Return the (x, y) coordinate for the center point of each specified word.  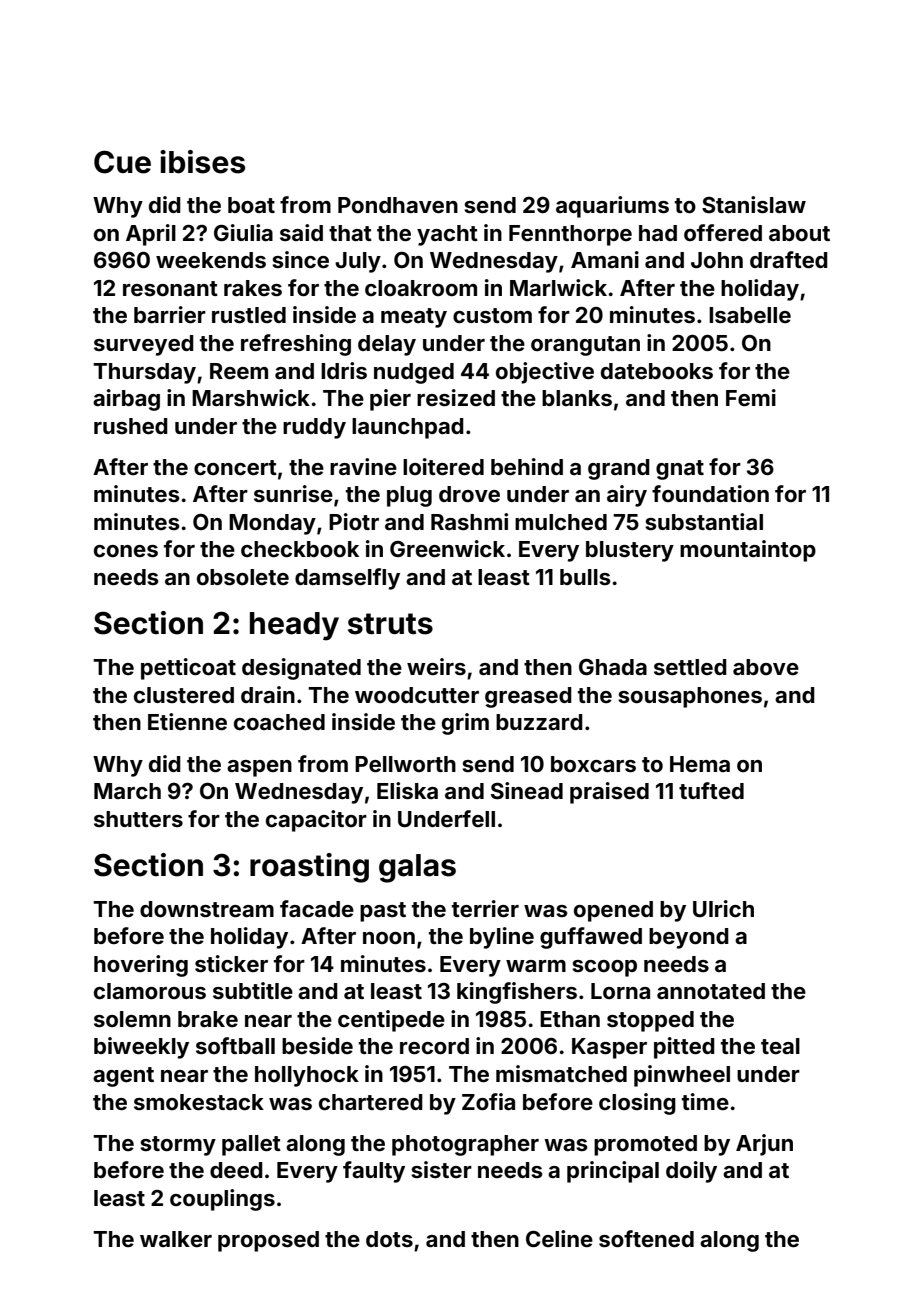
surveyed (144, 345)
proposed (268, 1241)
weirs (436, 666)
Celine (559, 1238)
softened (646, 1238)
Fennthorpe (570, 235)
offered (723, 232)
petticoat (188, 669)
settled (690, 667)
